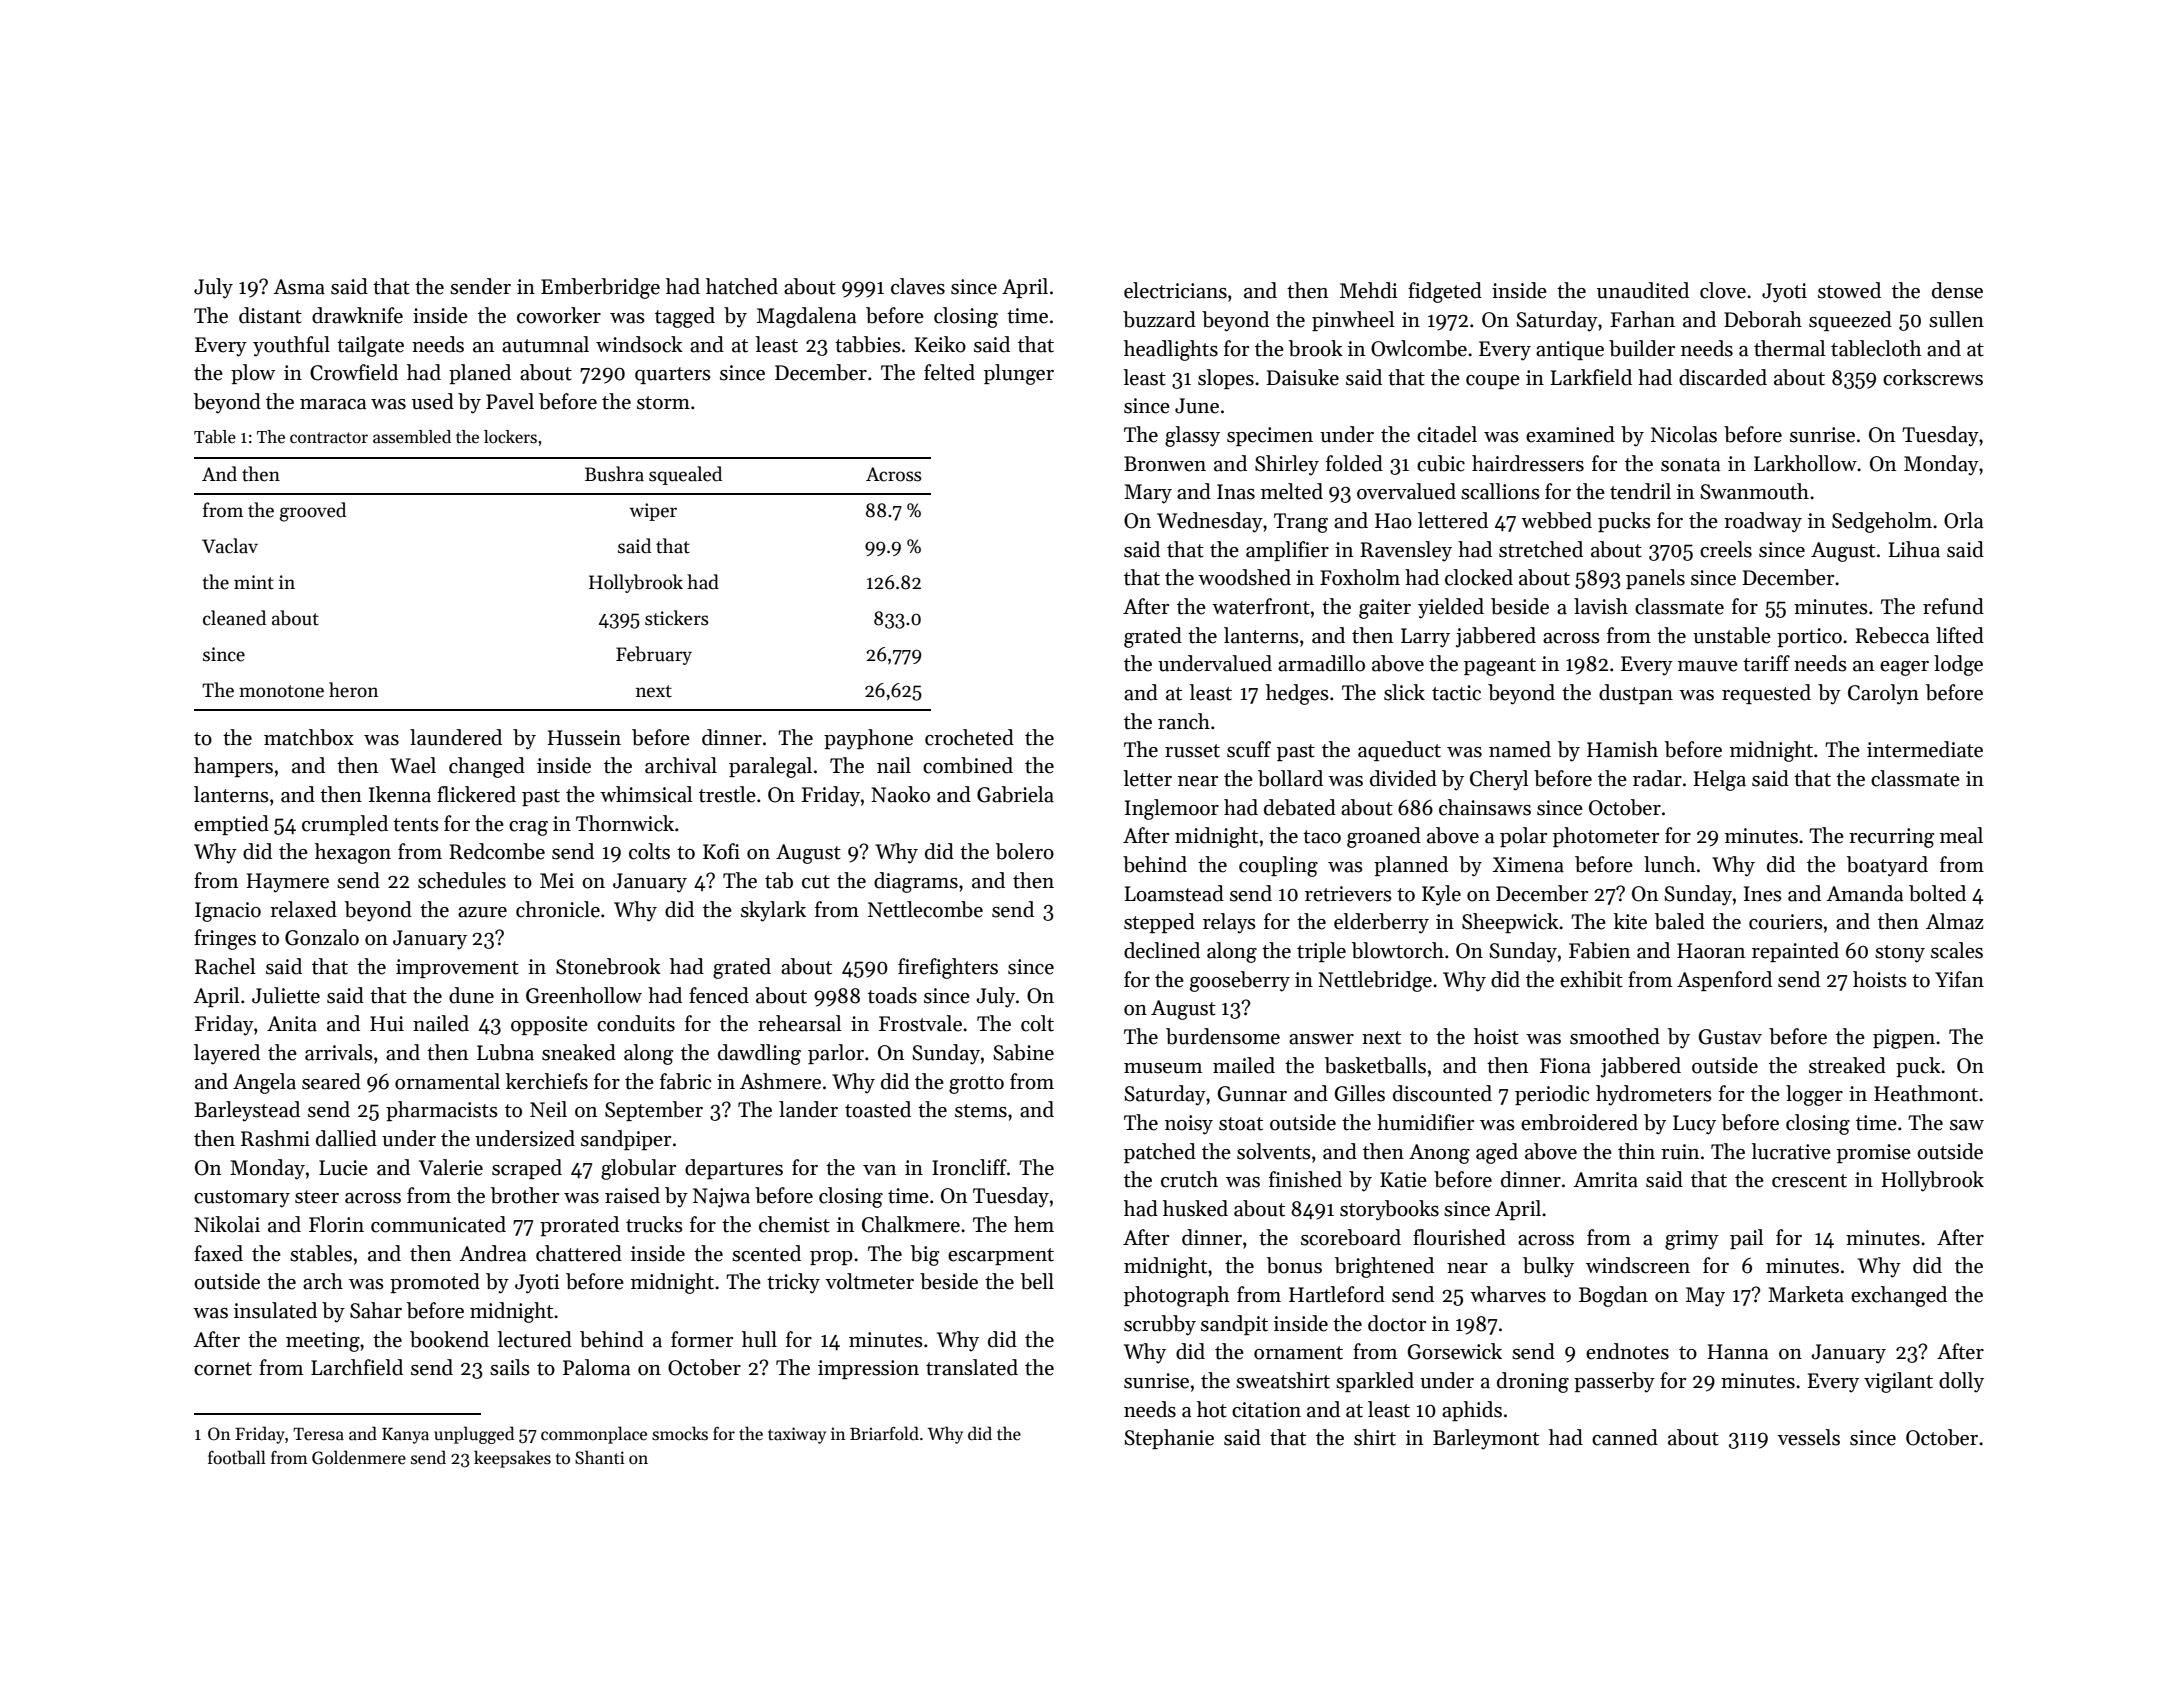 The image size is (2178, 1683). Describe the element at coordinates (1625, 1437) in the screenshot. I see `canned` at that location.
